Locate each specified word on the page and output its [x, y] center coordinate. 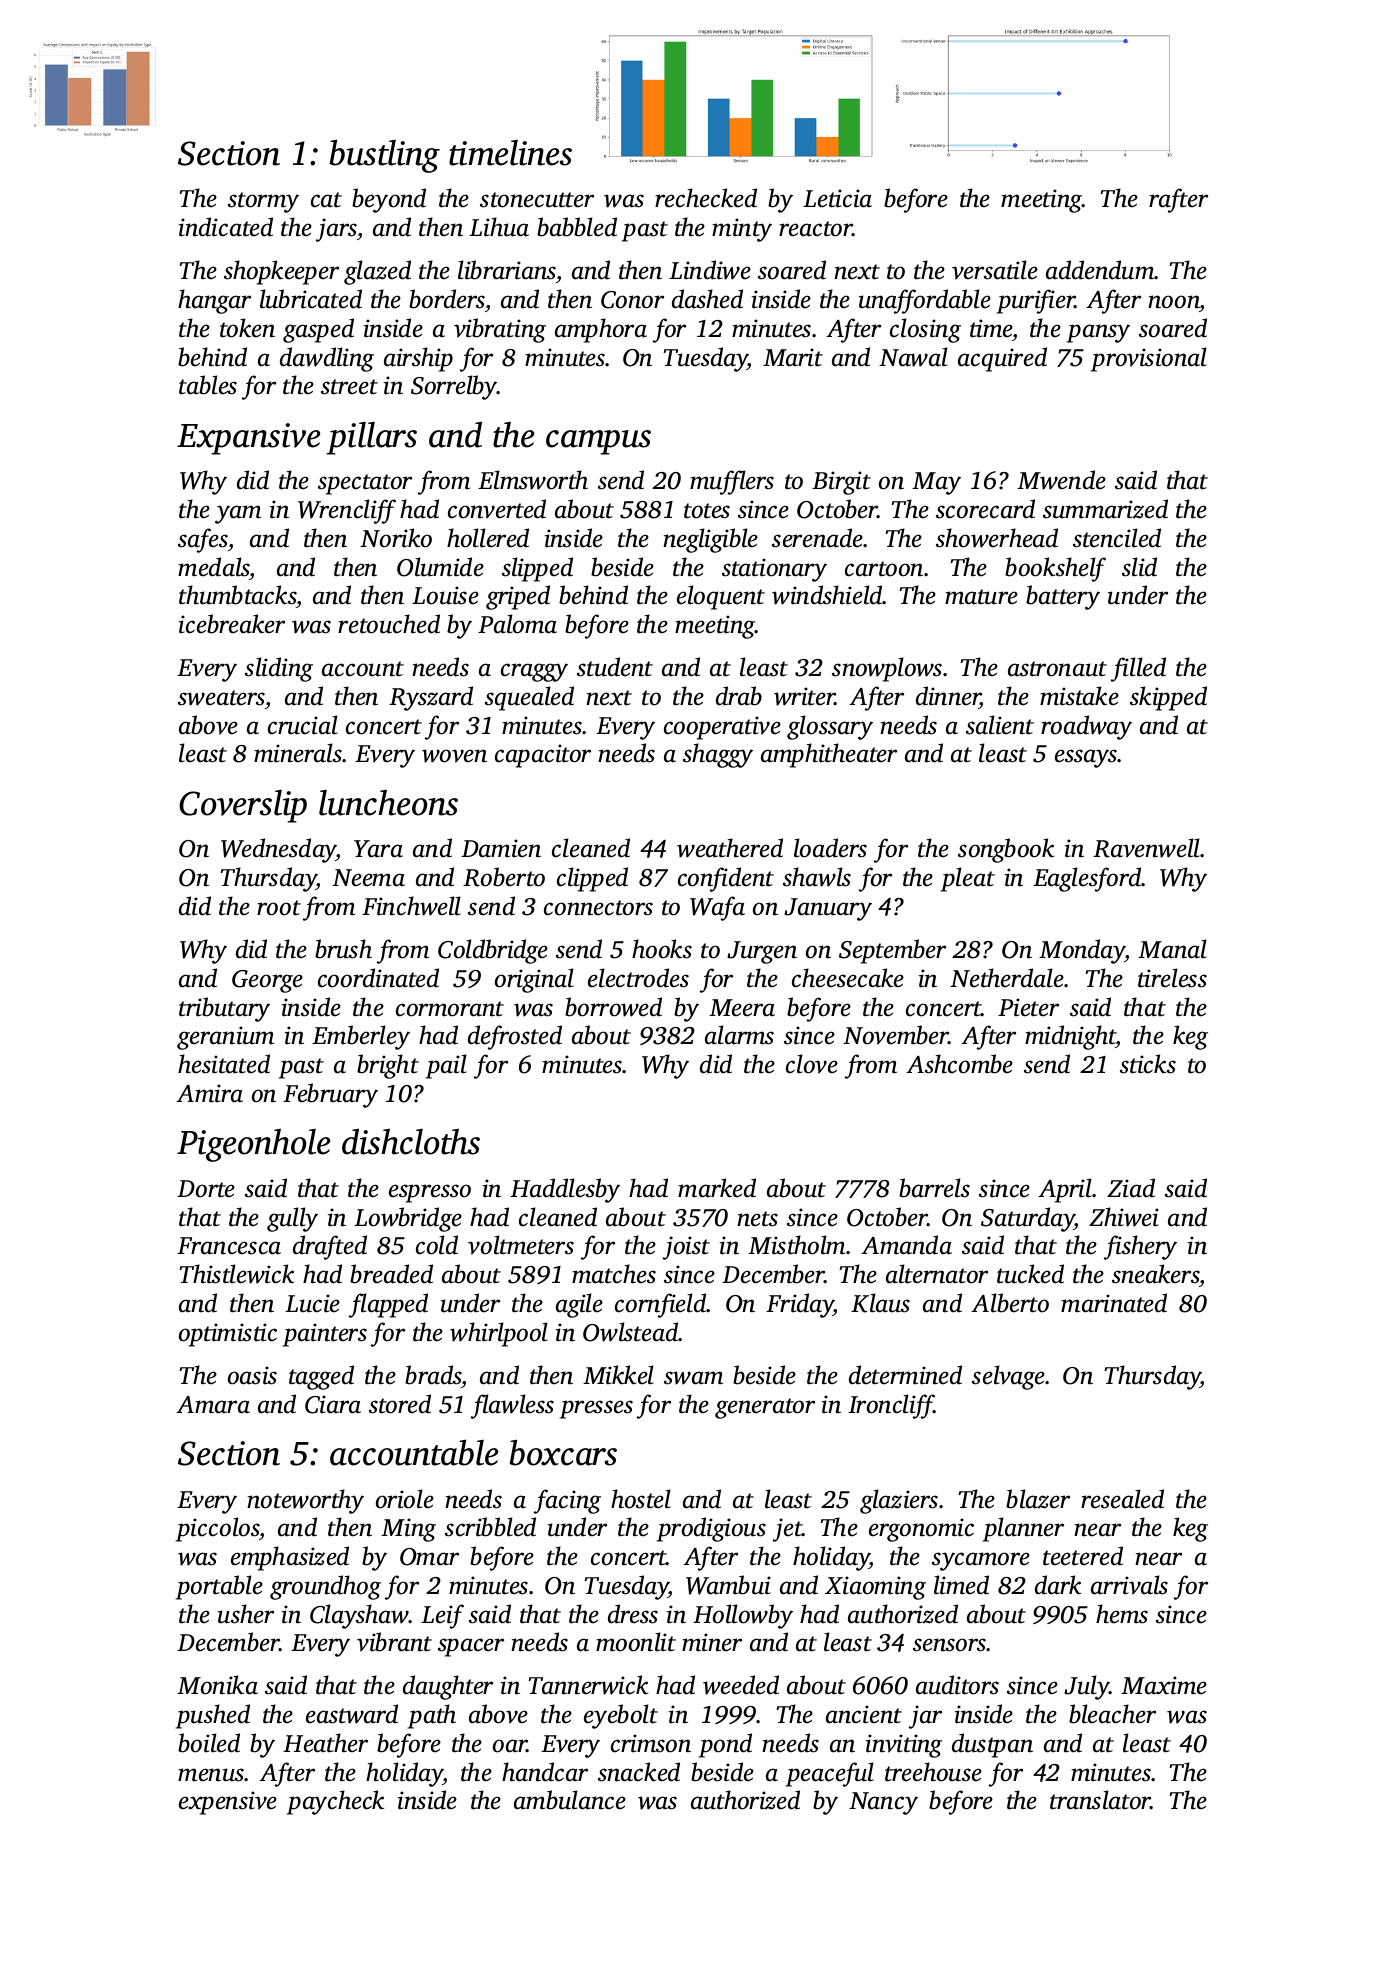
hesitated [224, 1064]
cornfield [661, 1305]
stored [400, 1404]
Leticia [837, 198]
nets [757, 1219]
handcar [545, 1772]
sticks [1148, 1064]
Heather [325, 1743]
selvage [1009, 1377]
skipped [1168, 698]
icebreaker [232, 624]
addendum [1100, 270]
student [615, 667]
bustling [384, 156]
